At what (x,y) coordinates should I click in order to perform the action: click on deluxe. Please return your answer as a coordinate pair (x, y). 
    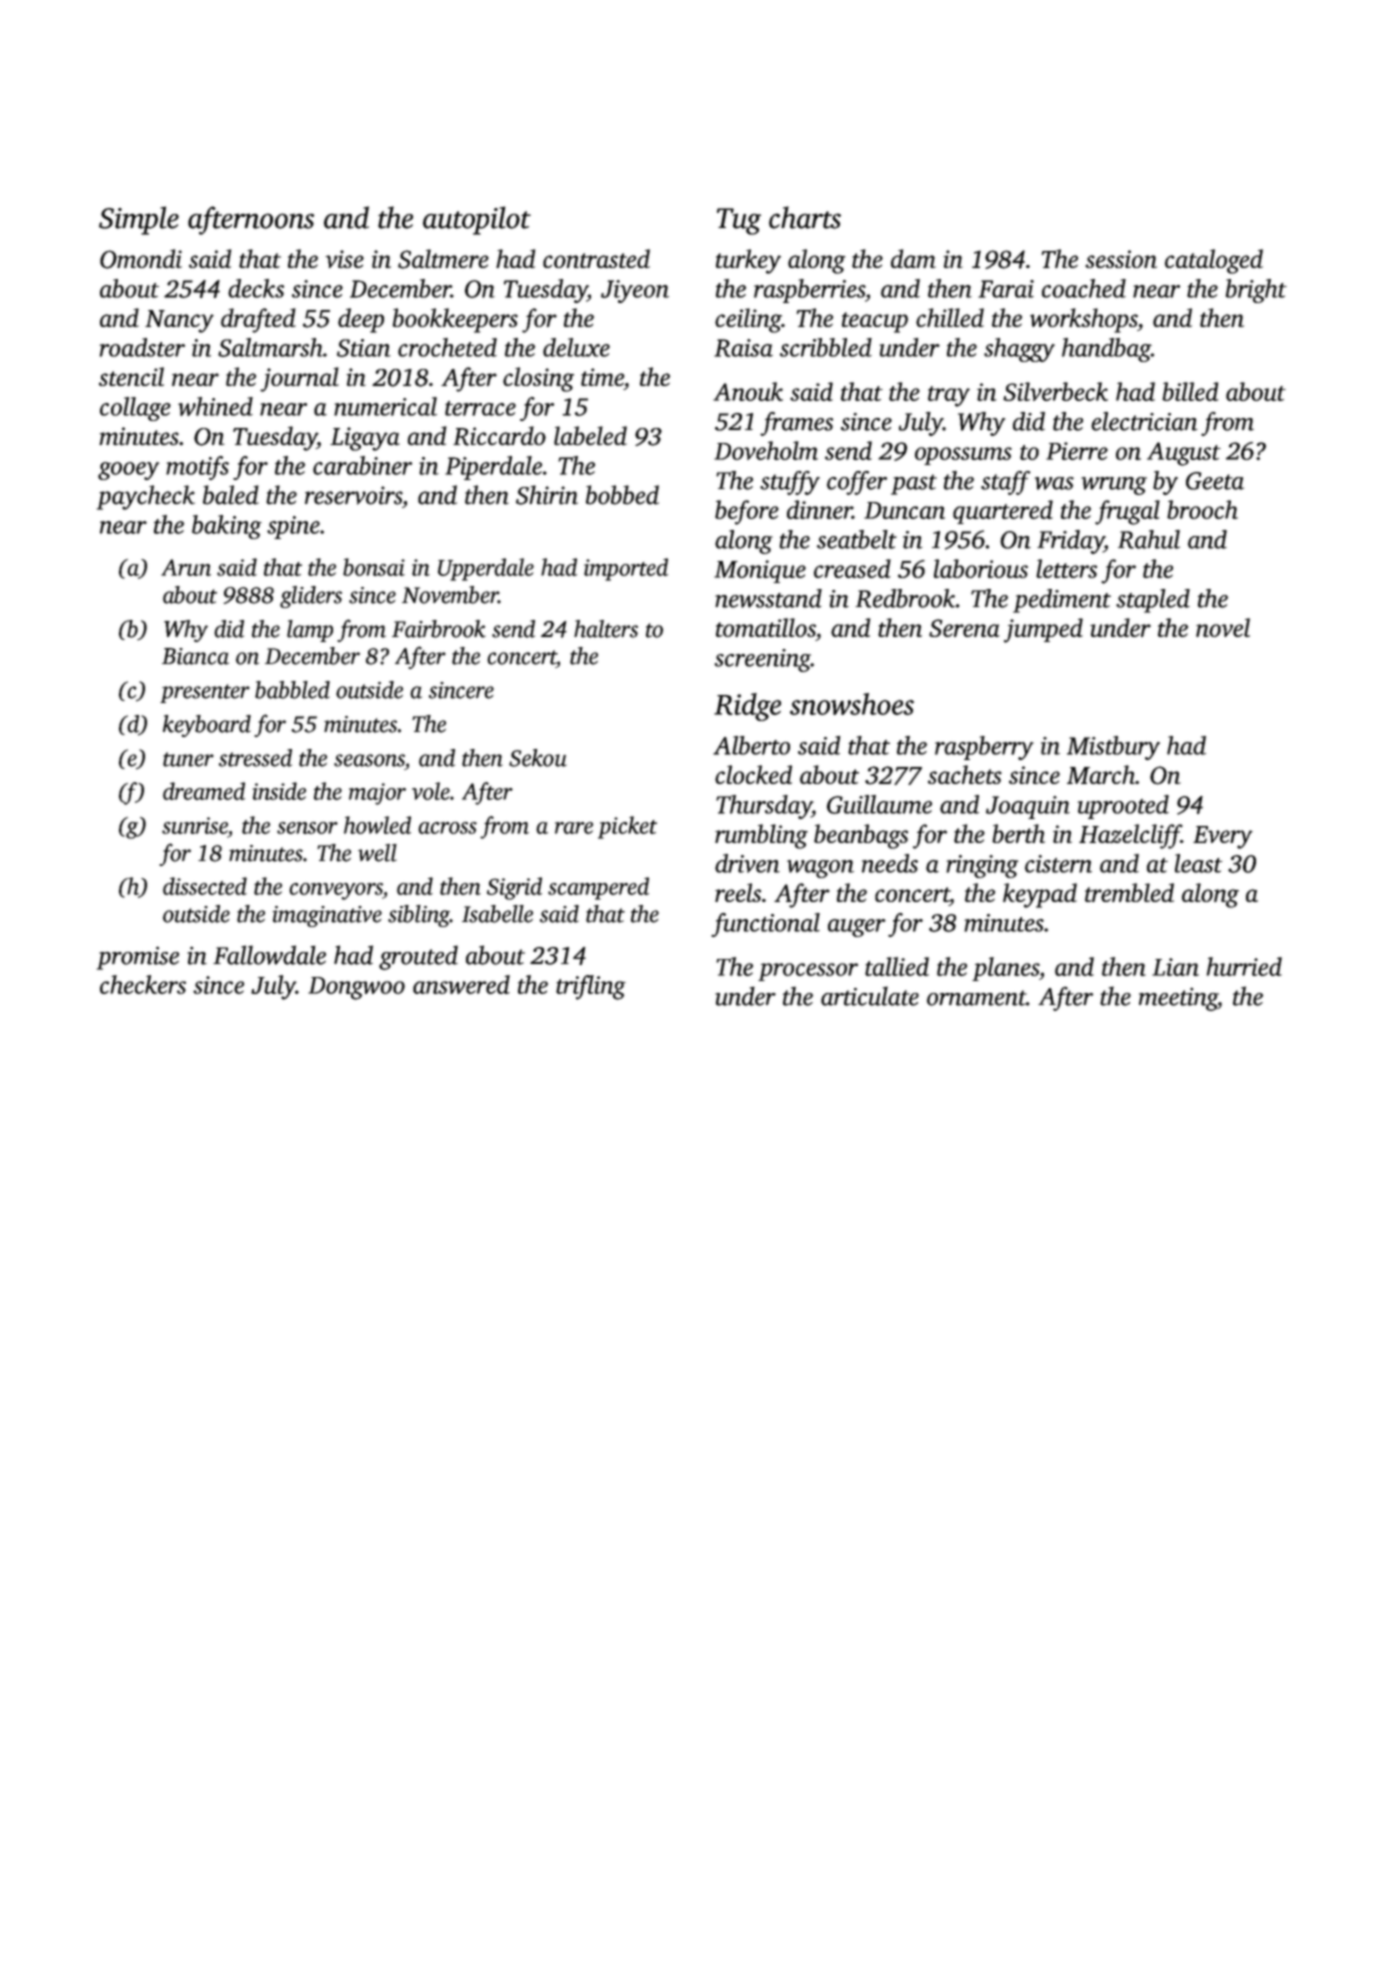
    Looking at the image, I should click on (576, 347).
